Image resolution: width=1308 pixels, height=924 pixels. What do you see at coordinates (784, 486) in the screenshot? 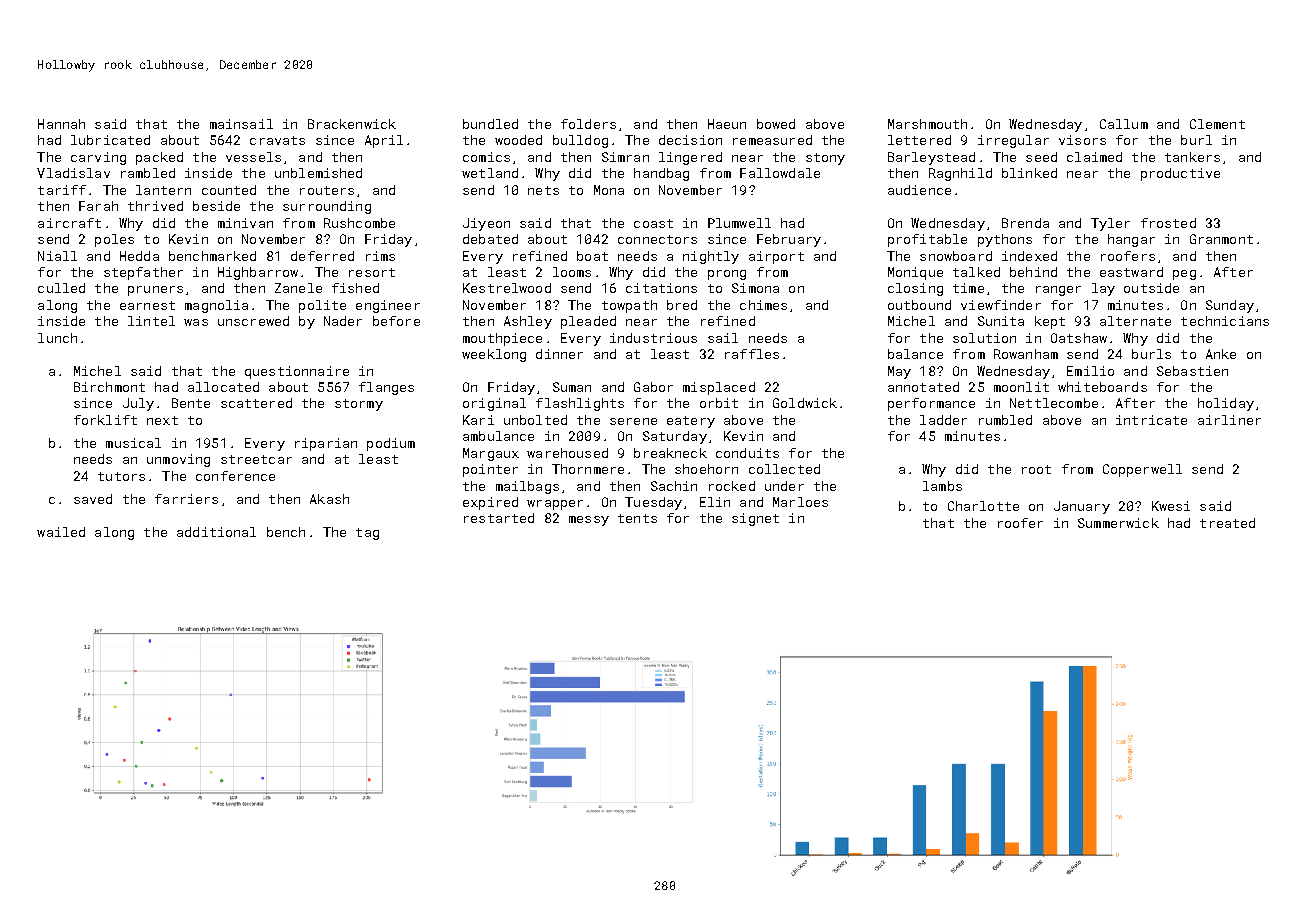
I see `under` at bounding box center [784, 486].
